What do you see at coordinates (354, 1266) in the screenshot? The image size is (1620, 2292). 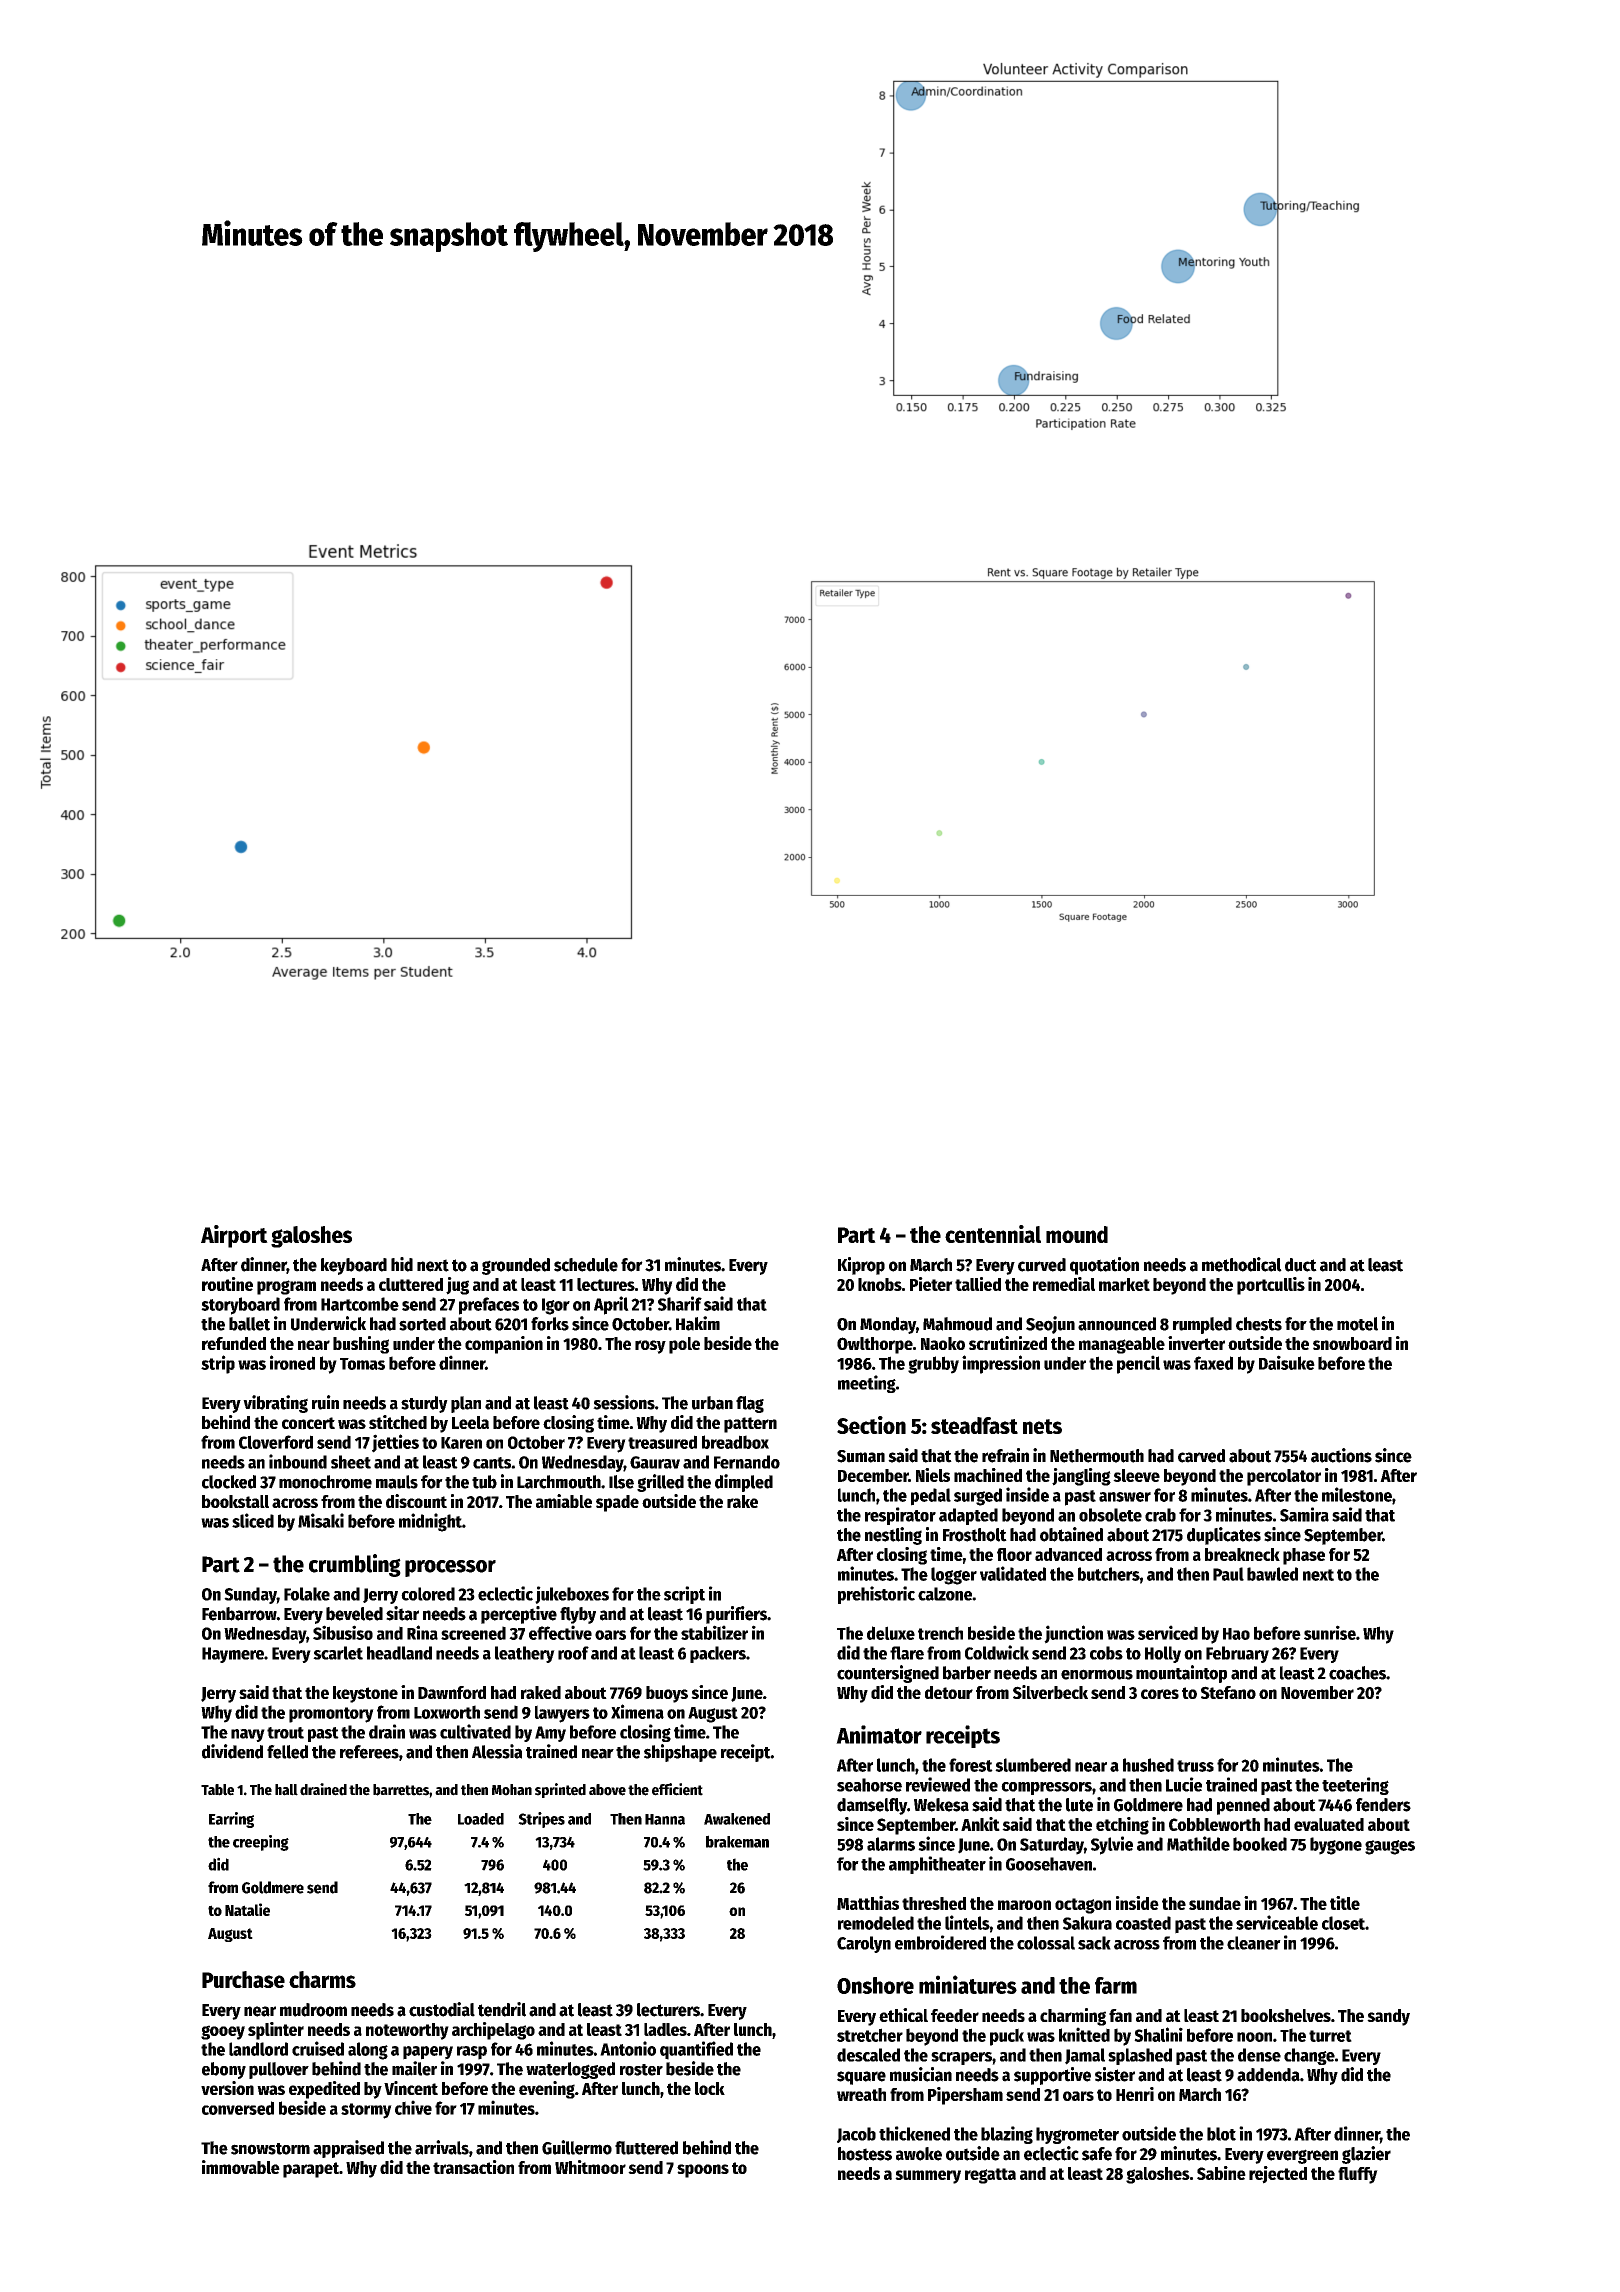 I see `keyboard` at bounding box center [354, 1266].
